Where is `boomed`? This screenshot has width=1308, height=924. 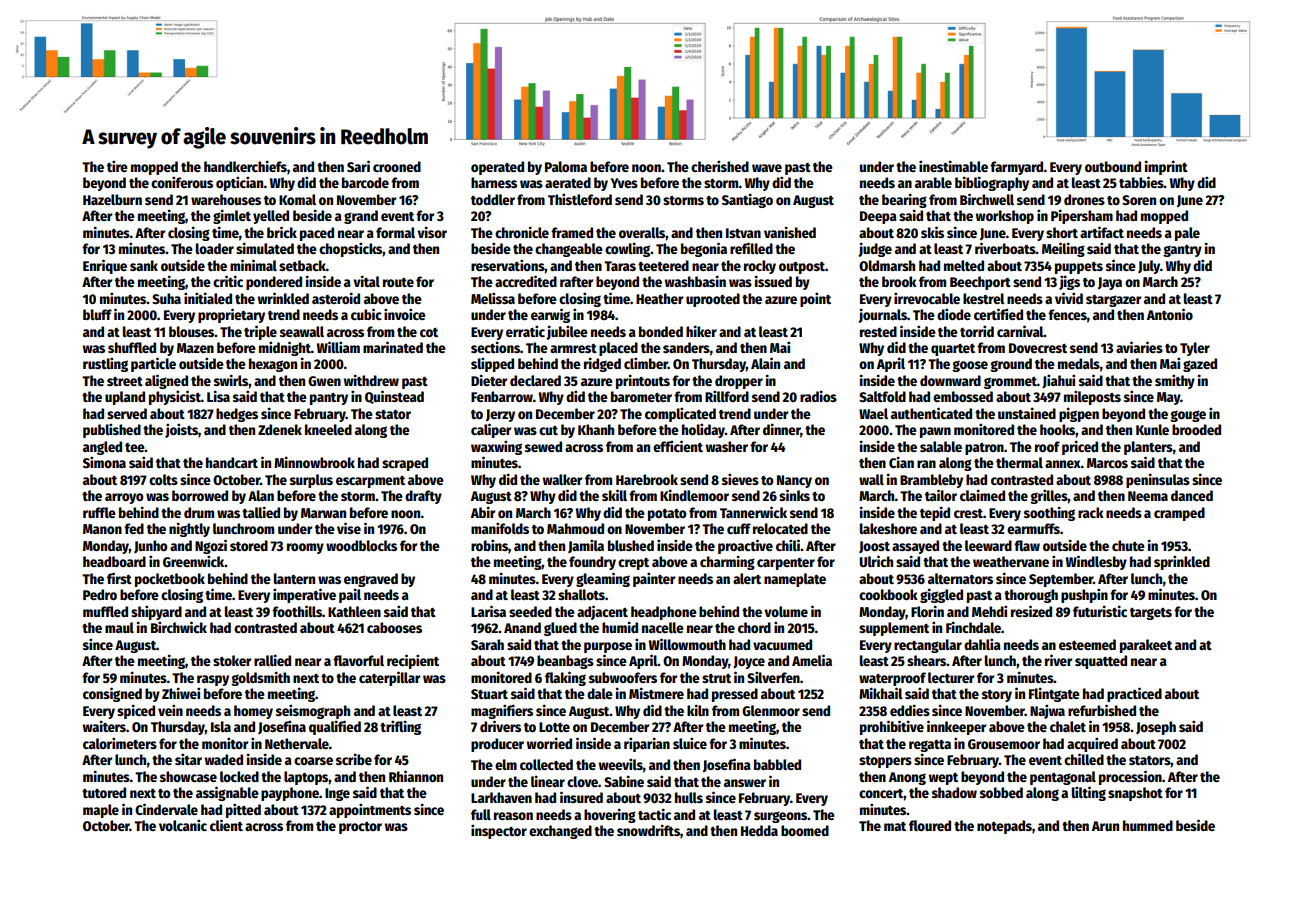
boomed is located at coordinates (805, 830).
